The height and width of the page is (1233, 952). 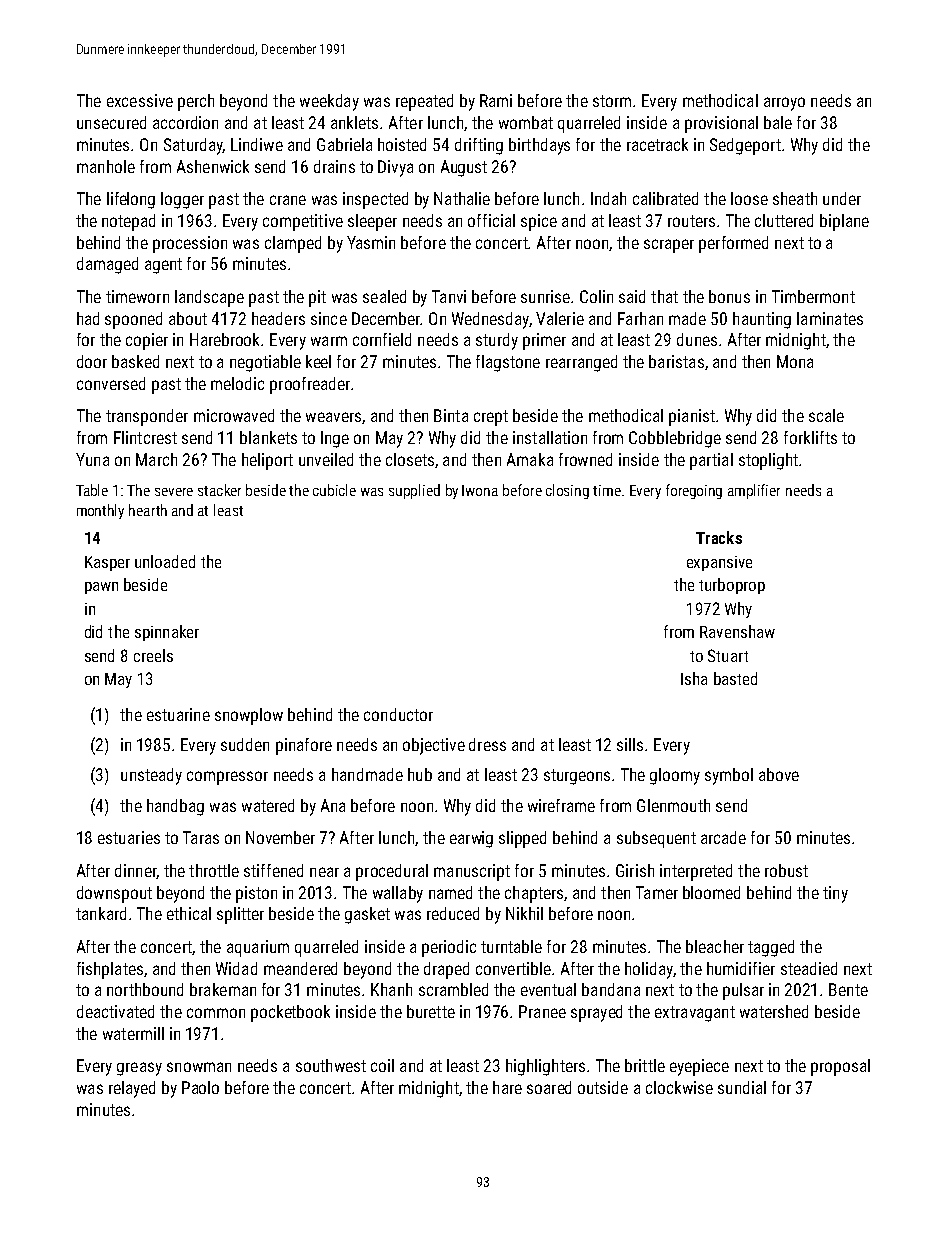 I want to click on repeated, so click(x=424, y=102).
